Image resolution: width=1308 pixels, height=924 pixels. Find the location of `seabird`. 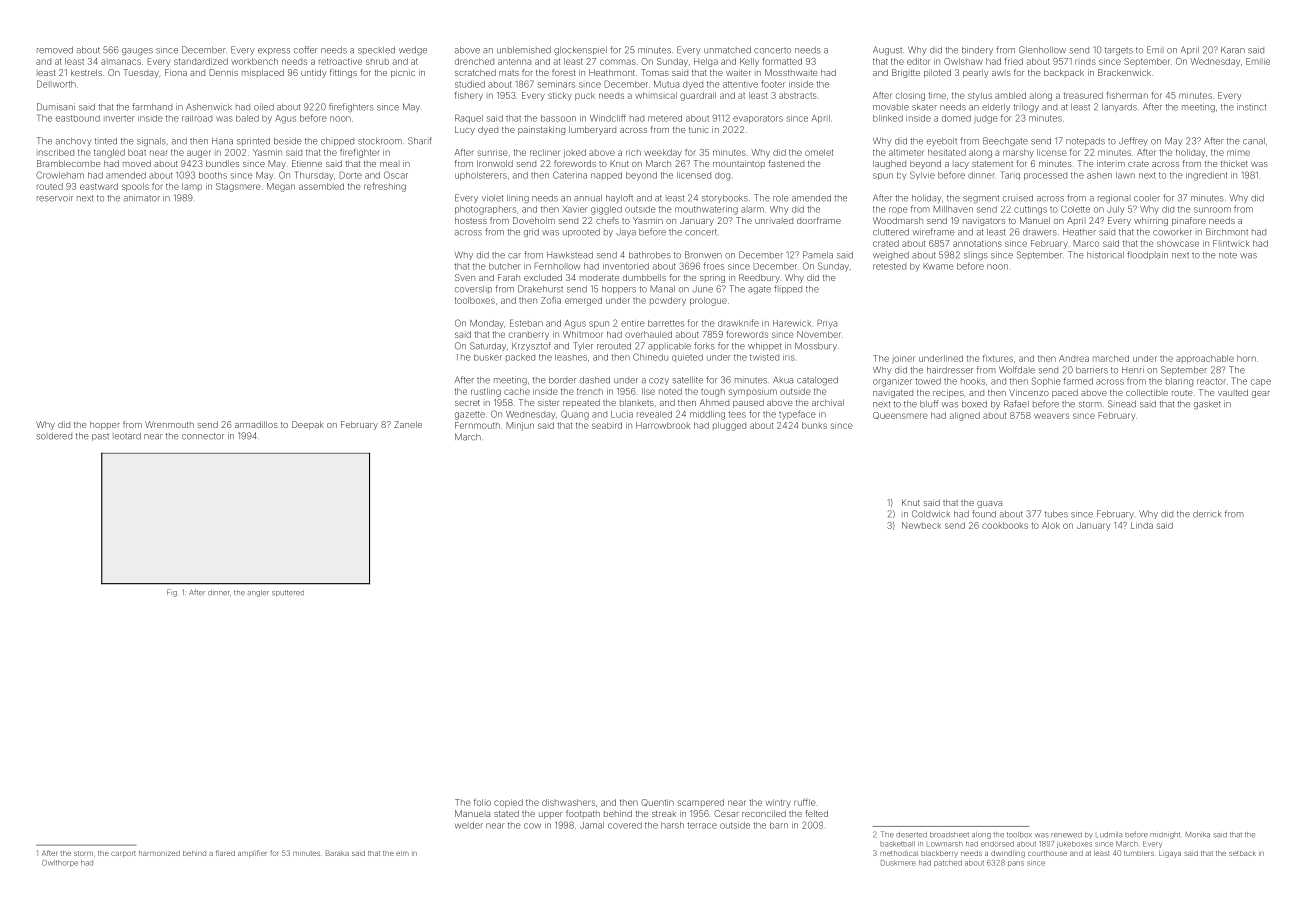

seabird is located at coordinates (607, 425).
